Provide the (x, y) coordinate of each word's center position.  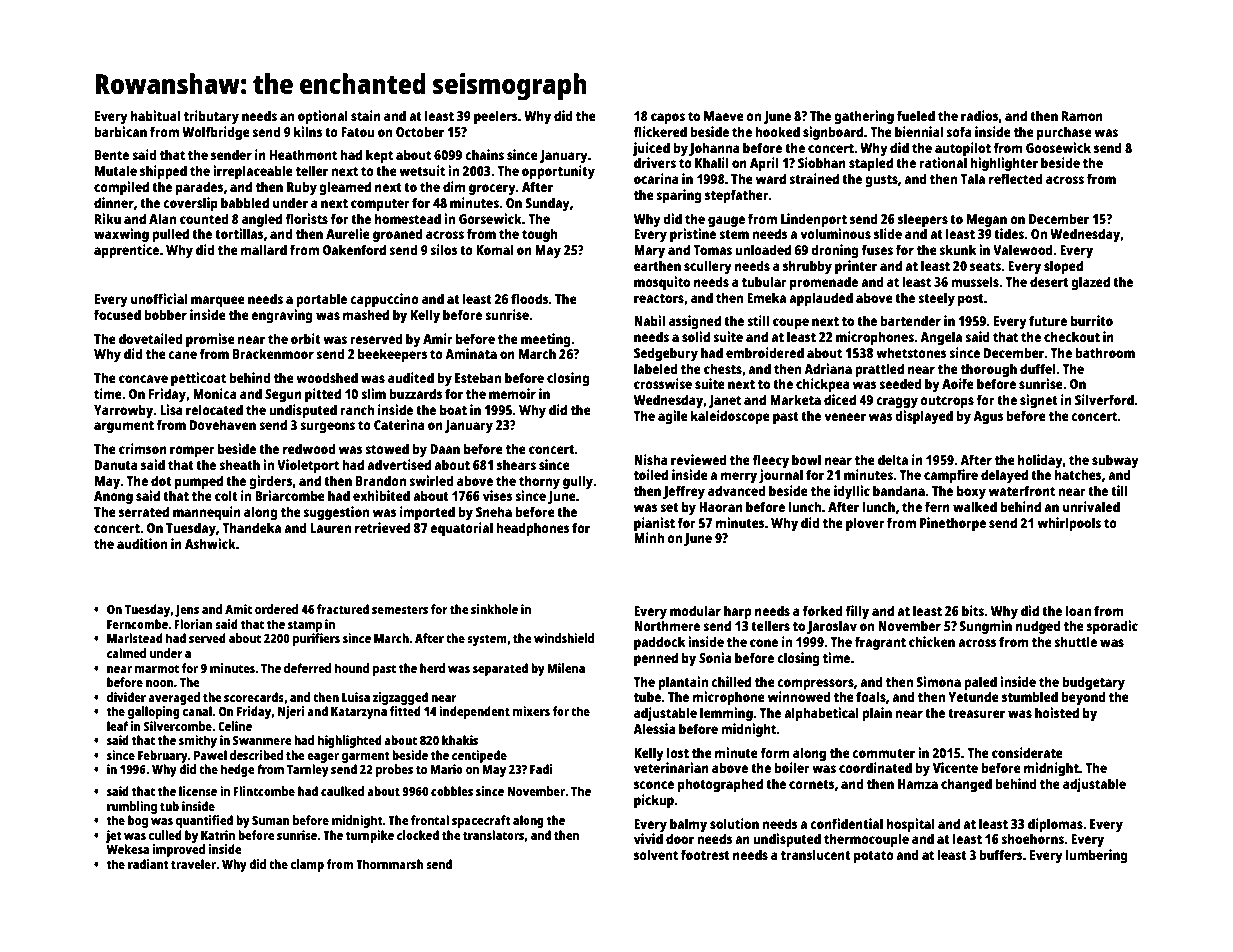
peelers (495, 117)
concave (143, 379)
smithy (198, 741)
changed (966, 785)
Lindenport (814, 220)
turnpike (370, 836)
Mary (649, 251)
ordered (276, 609)
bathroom (1105, 352)
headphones (532, 529)
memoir (512, 393)
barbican (120, 131)
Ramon (1082, 116)
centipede (479, 756)
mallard (264, 249)
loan (1078, 610)
